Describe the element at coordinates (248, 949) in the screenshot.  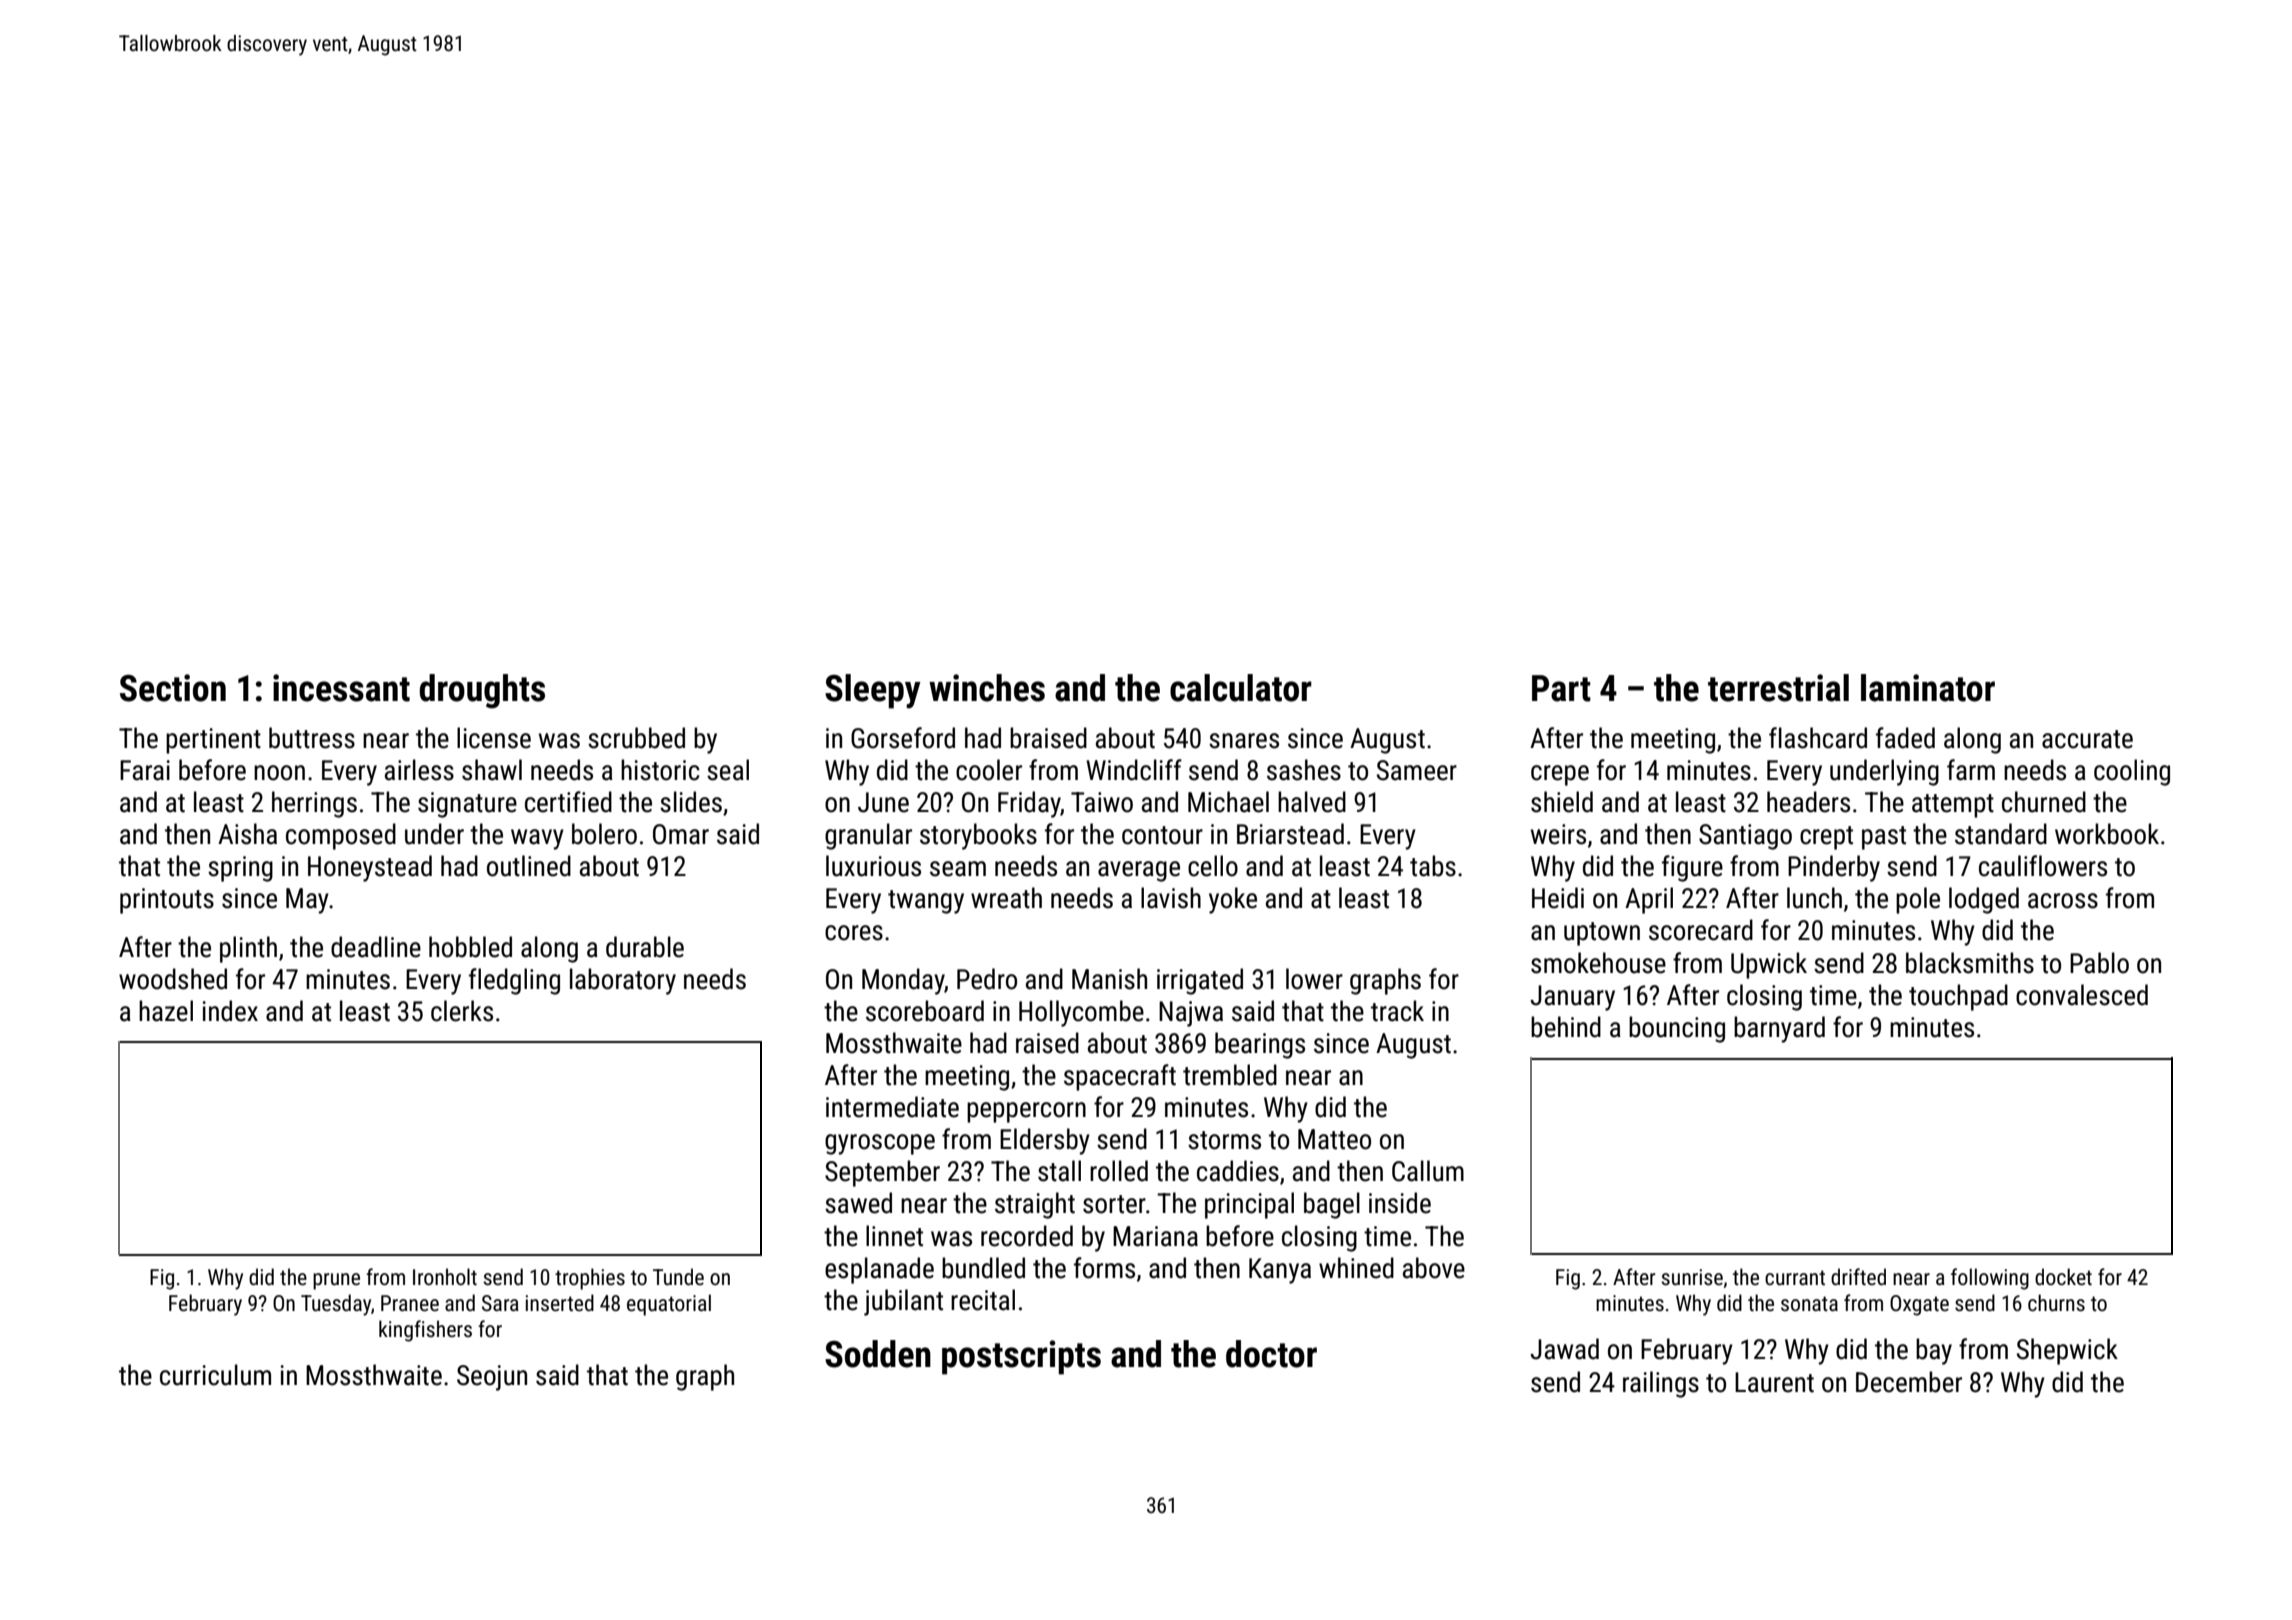
I see `plinth` at that location.
